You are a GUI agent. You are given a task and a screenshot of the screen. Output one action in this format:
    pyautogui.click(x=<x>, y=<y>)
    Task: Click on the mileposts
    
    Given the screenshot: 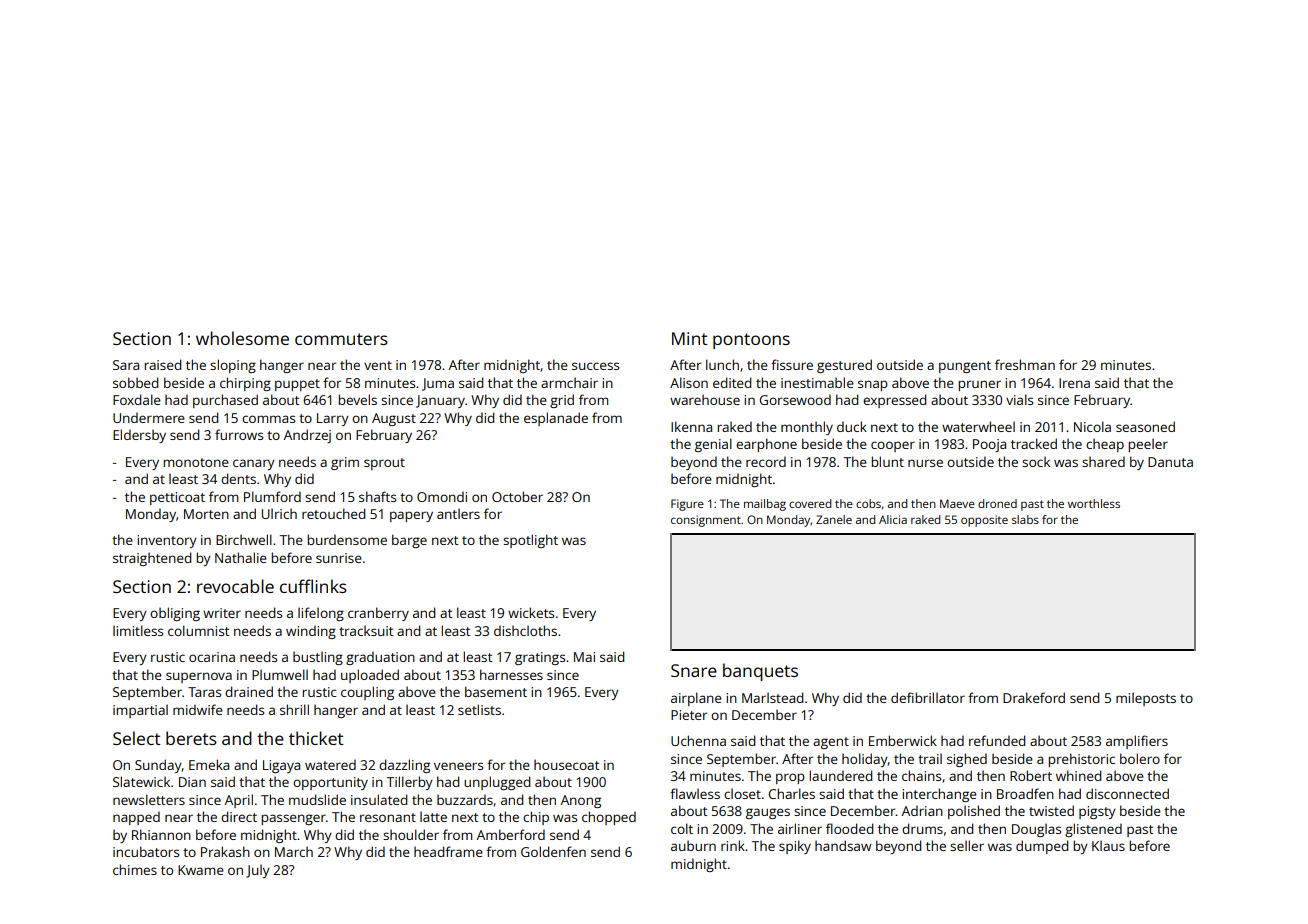 What is the action you would take?
    pyautogui.click(x=1146, y=699)
